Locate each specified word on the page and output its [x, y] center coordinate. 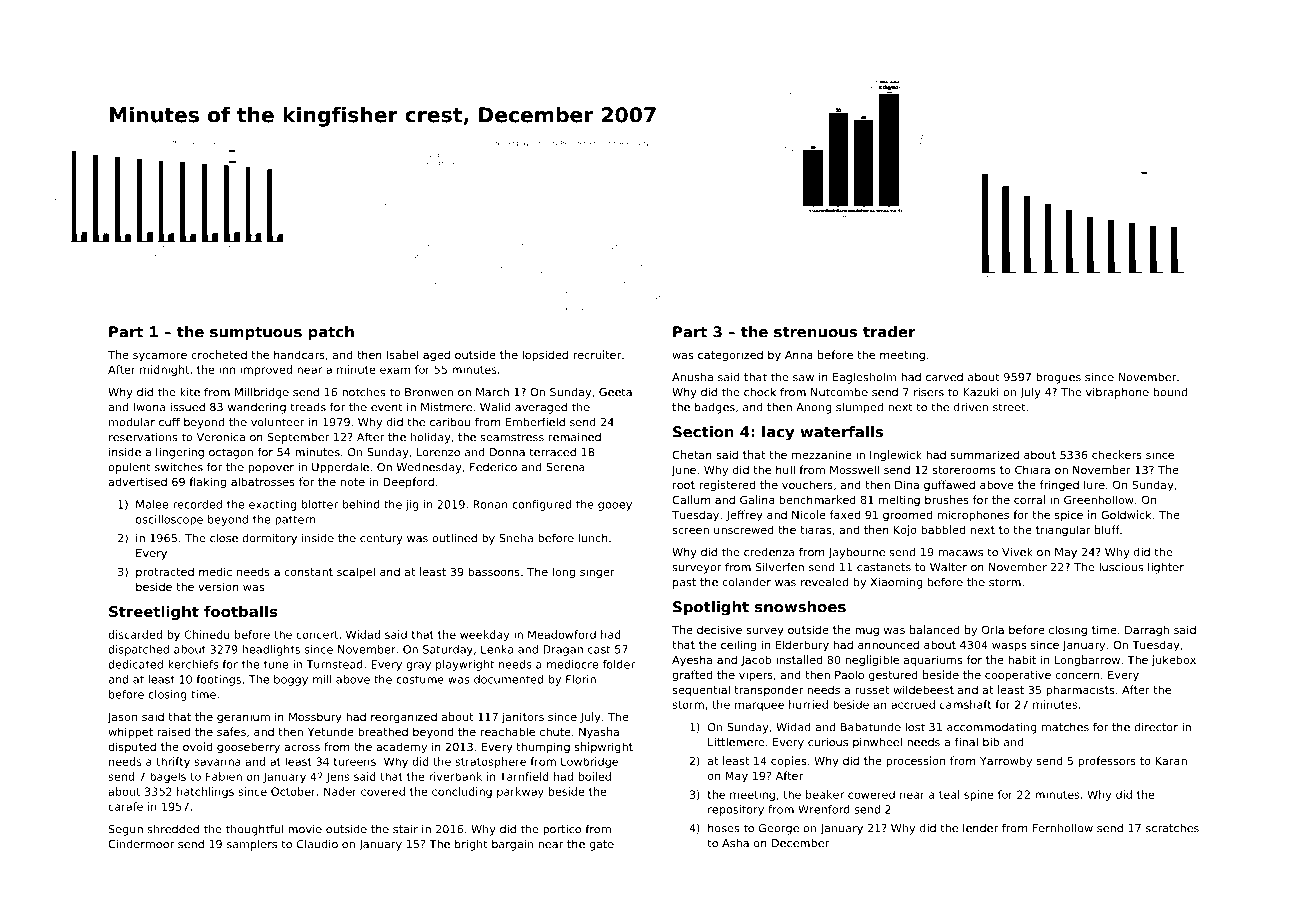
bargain [512, 845]
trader [889, 332]
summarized [985, 454]
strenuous [815, 332]
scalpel [356, 573]
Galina [757, 499]
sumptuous [256, 334]
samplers [252, 845]
